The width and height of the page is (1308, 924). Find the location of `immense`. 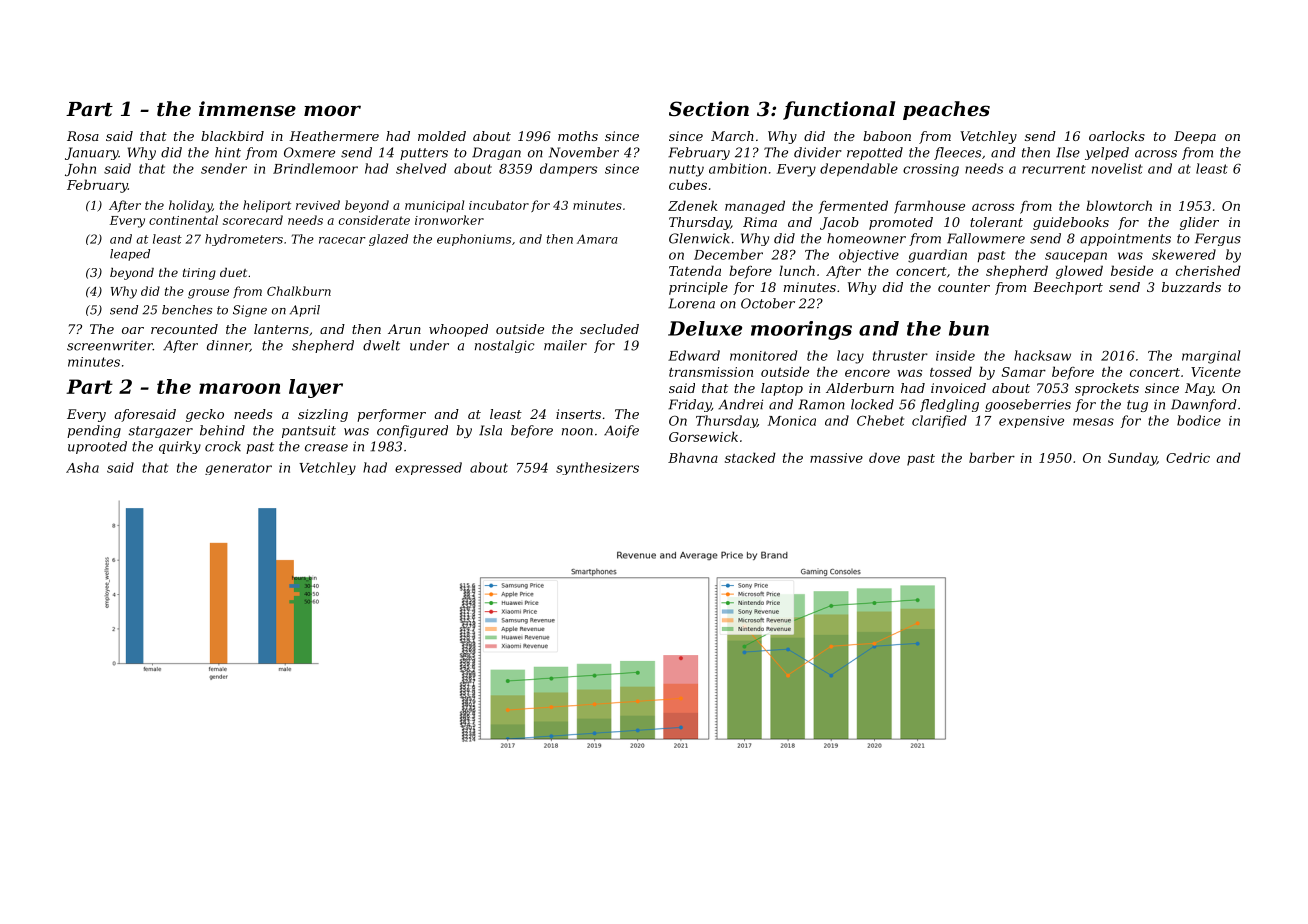

immense is located at coordinates (247, 109).
